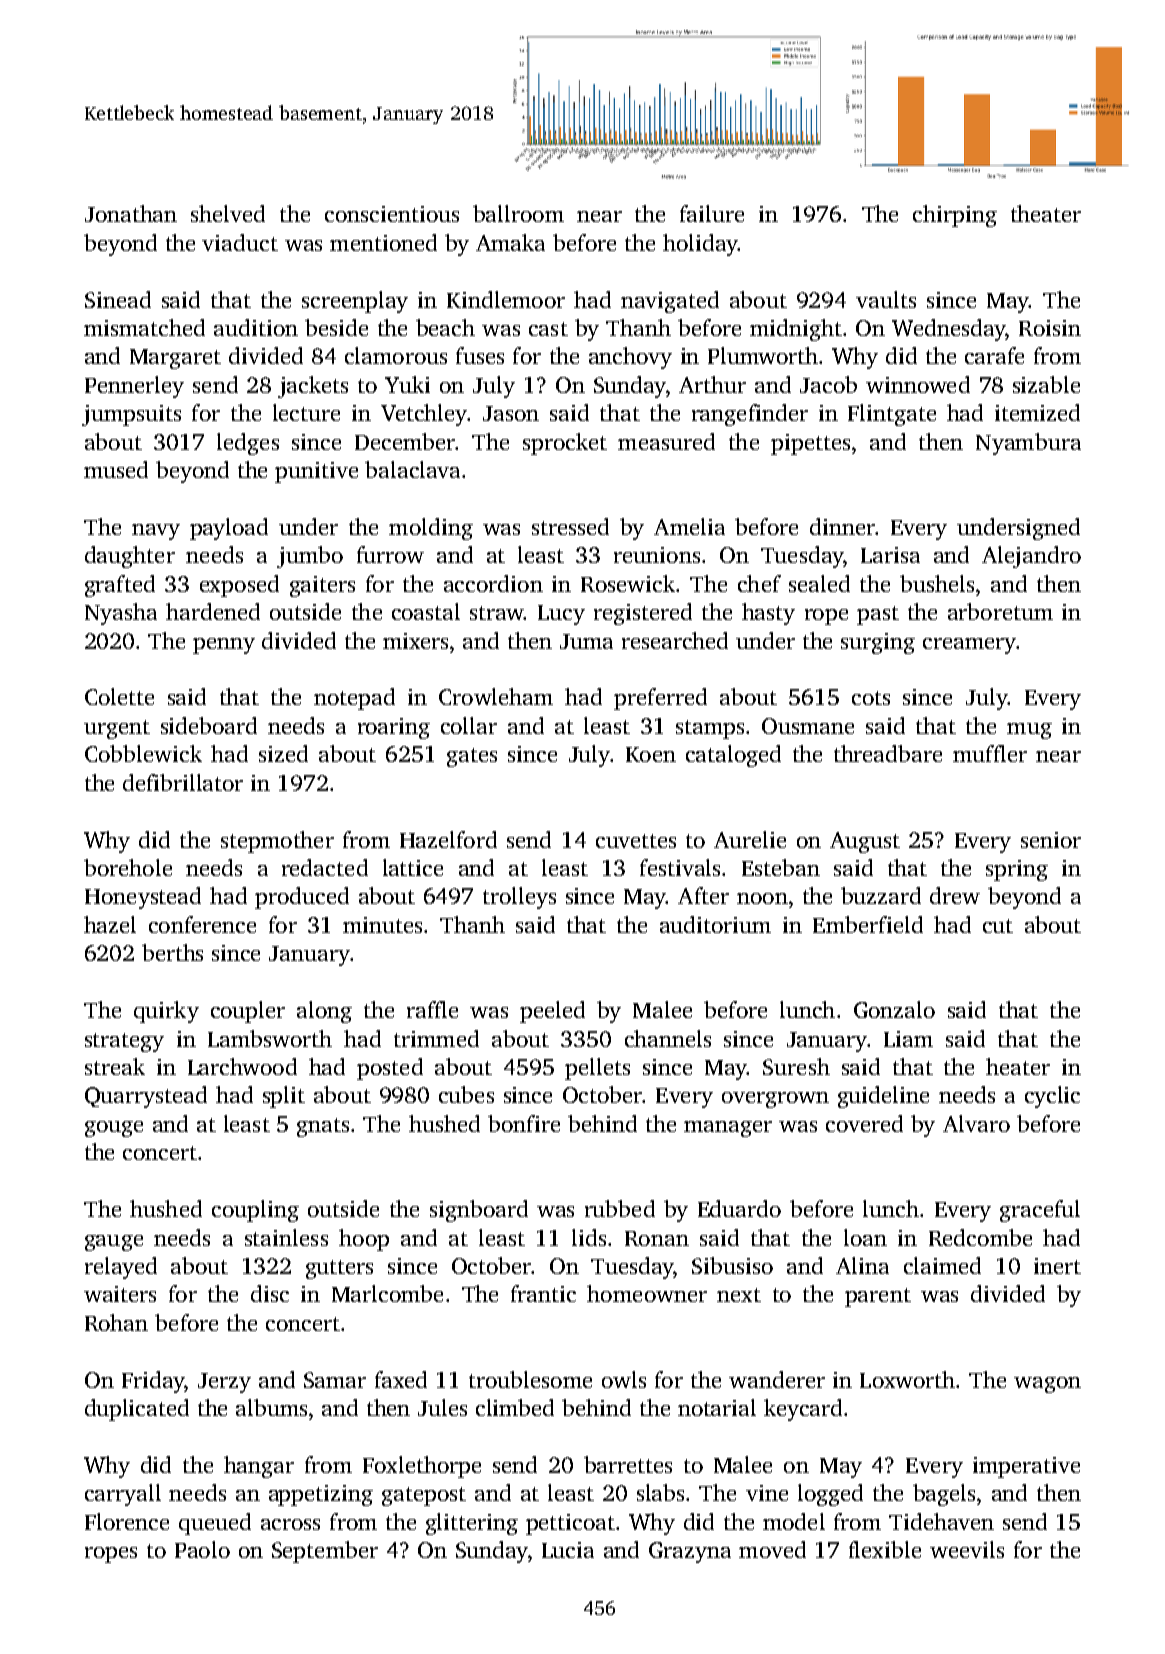 Image resolution: width=1165 pixels, height=1654 pixels. What do you see at coordinates (137, 1410) in the image?
I see `duplicated` at bounding box center [137, 1410].
